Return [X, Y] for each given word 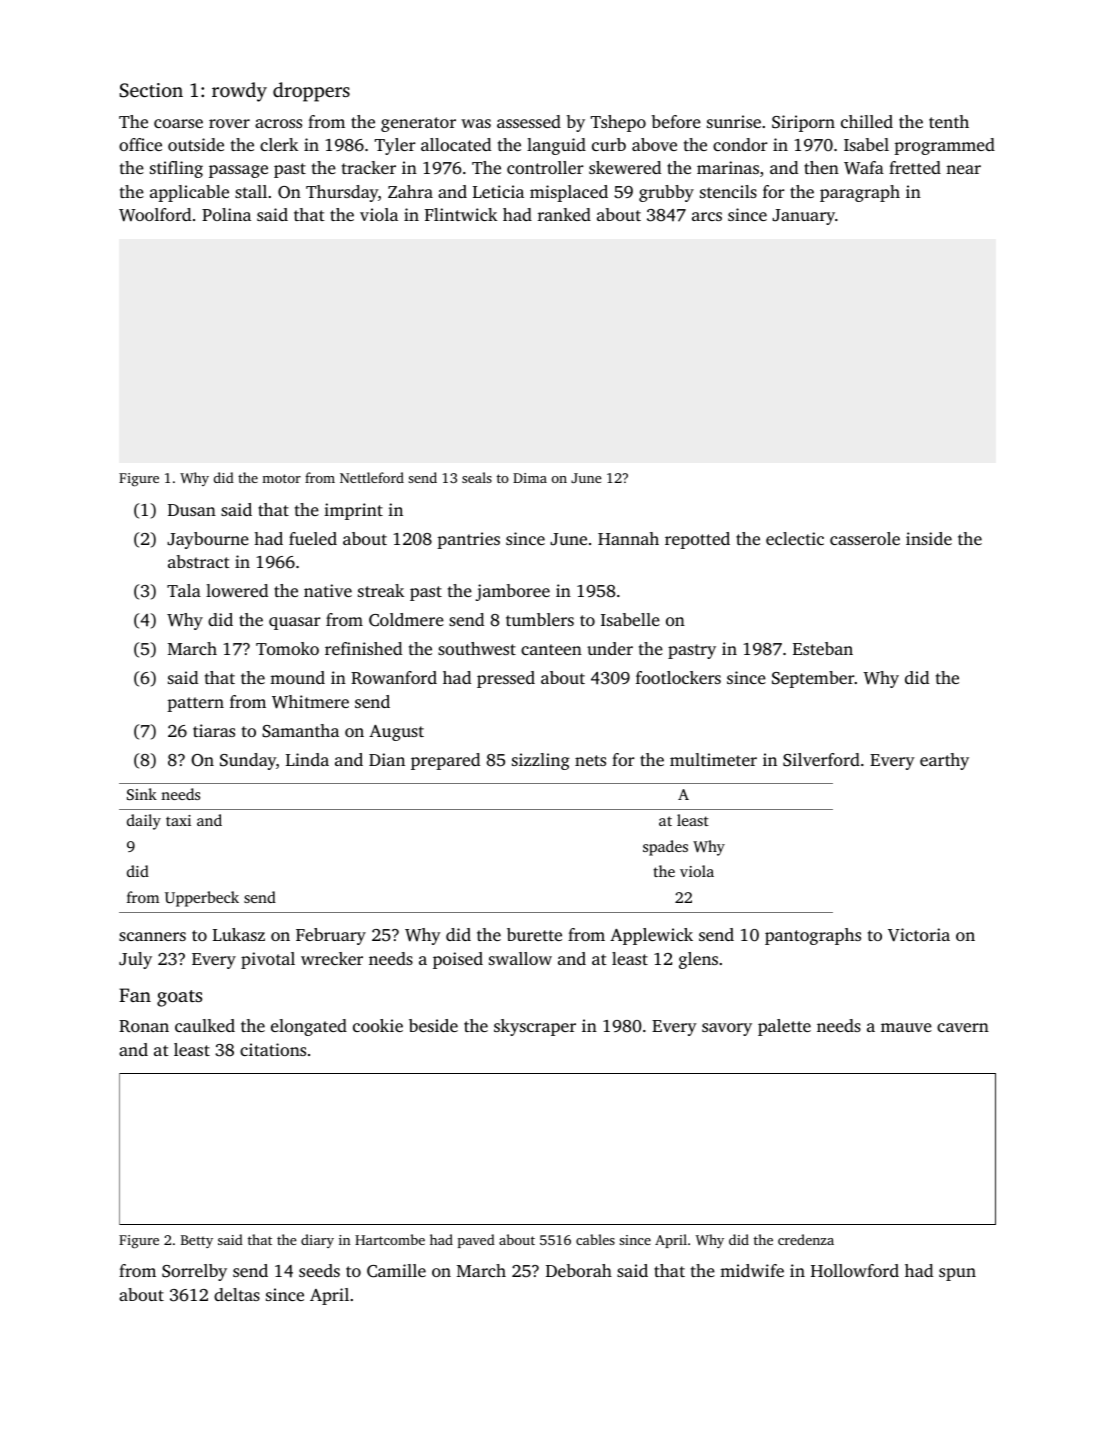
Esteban [823, 648]
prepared [445, 761]
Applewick [651, 936]
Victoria [919, 935]
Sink [142, 794]
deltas [237, 1294]
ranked [564, 214]
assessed [529, 121]
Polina [226, 214]
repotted [697, 540]
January [803, 217]
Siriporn [803, 123]
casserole [865, 538]
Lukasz [239, 934]
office [140, 144]
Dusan [192, 510]
